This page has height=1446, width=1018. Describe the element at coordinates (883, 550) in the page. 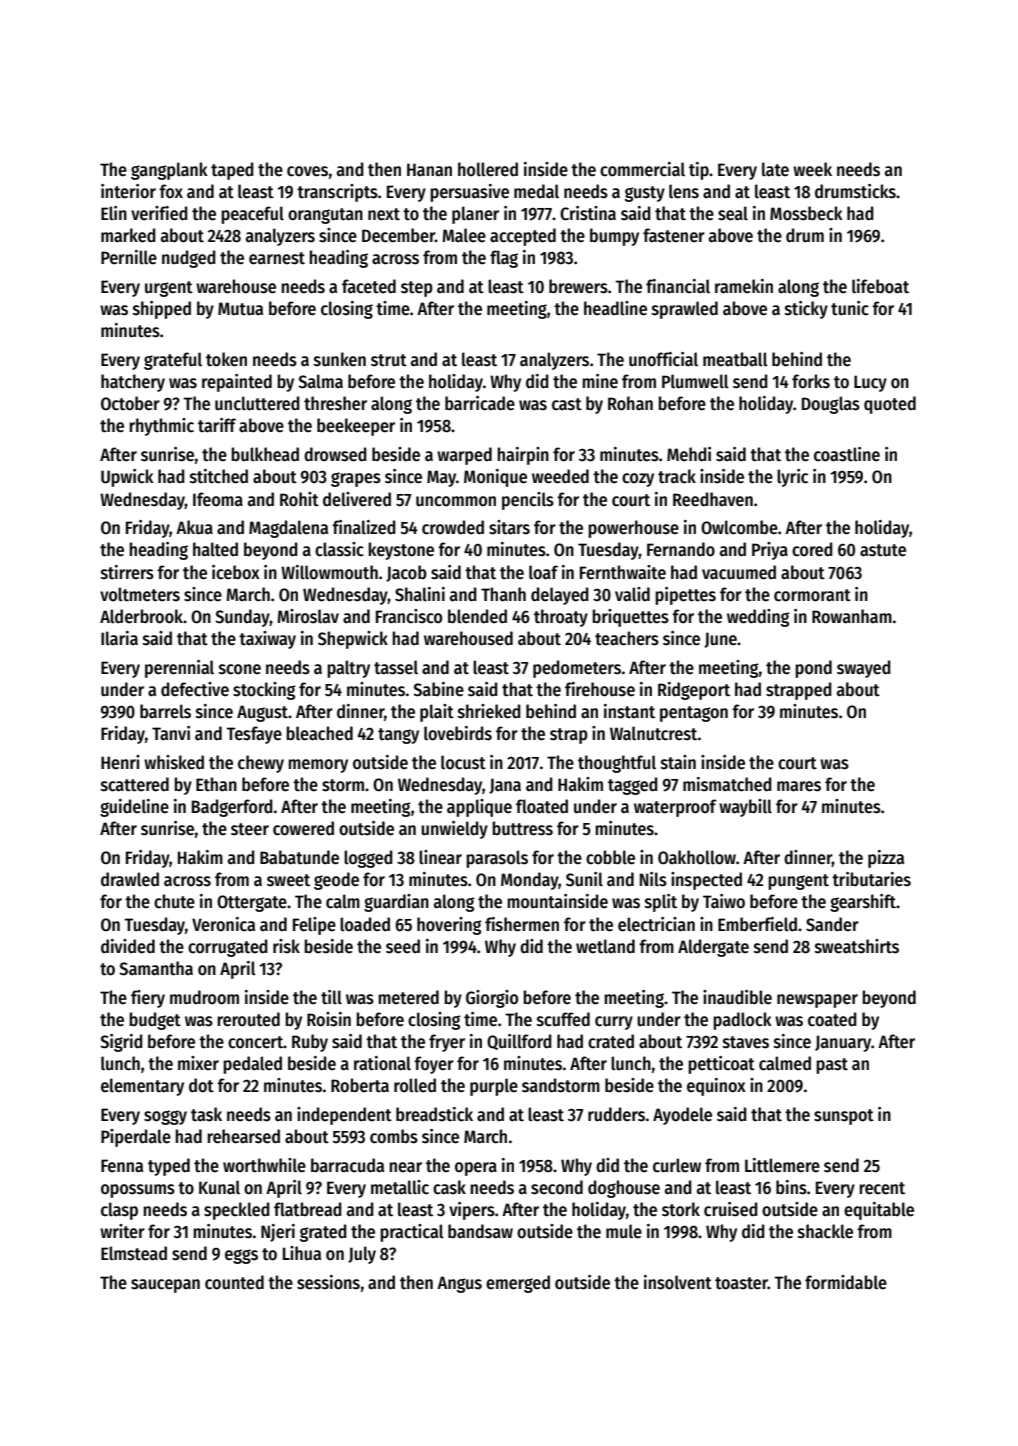

I see `astute` at that location.
